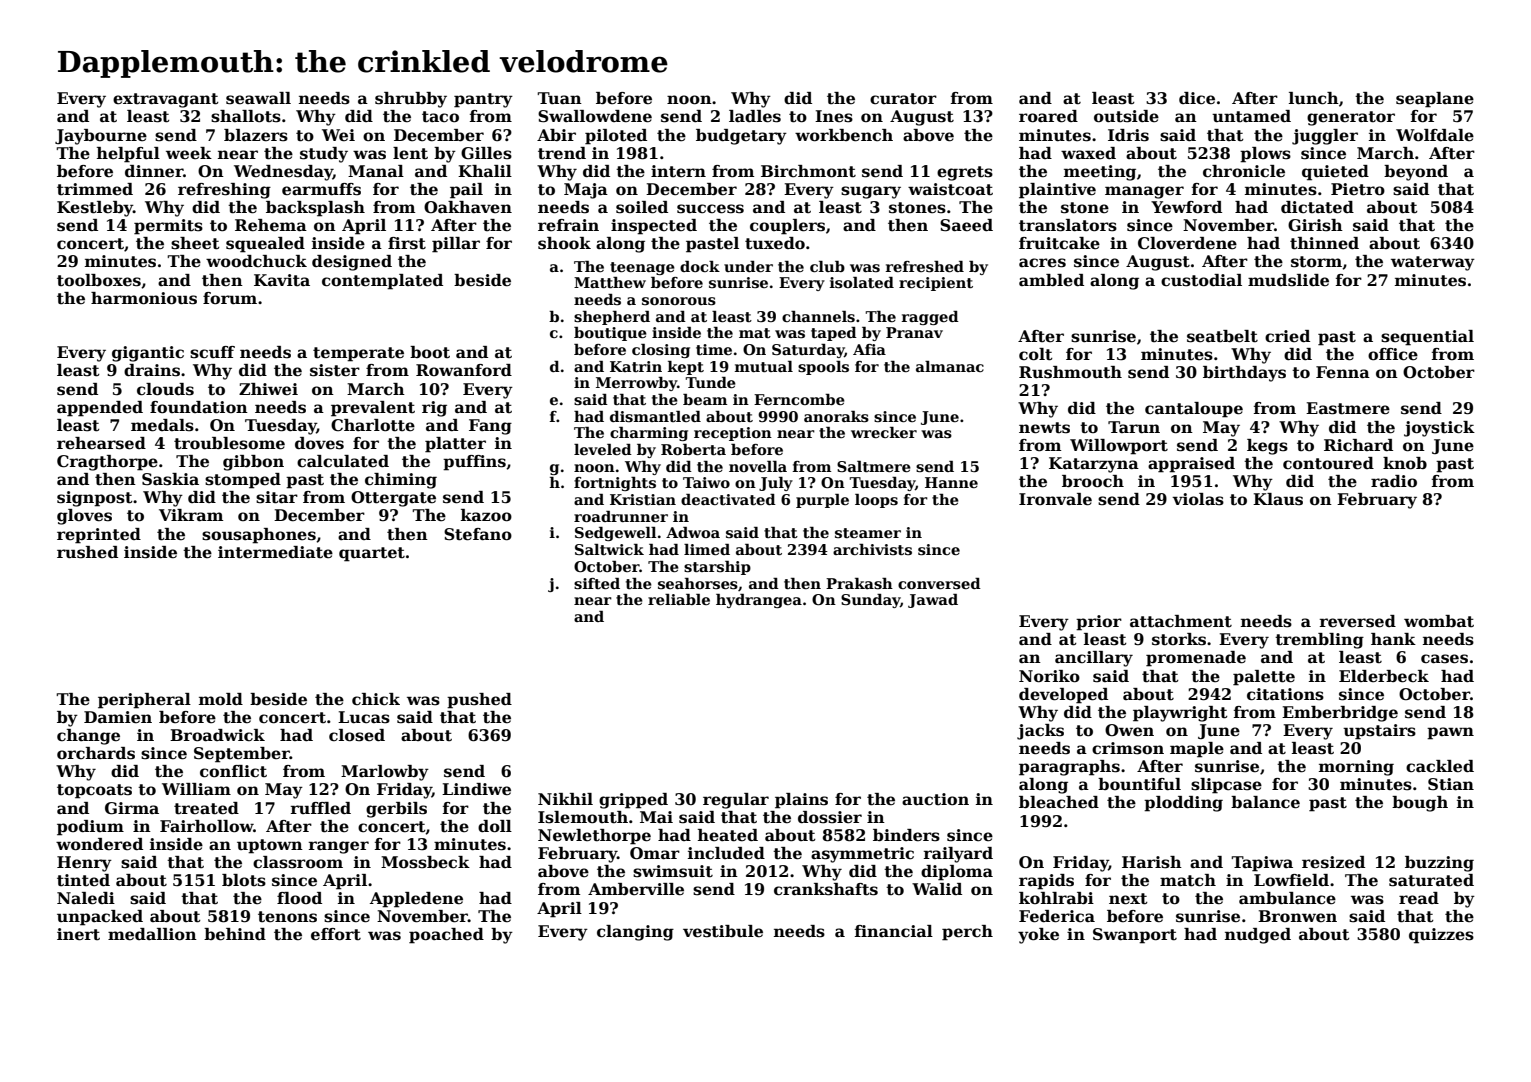  What do you see at coordinates (357, 735) in the image?
I see `closed` at bounding box center [357, 735].
